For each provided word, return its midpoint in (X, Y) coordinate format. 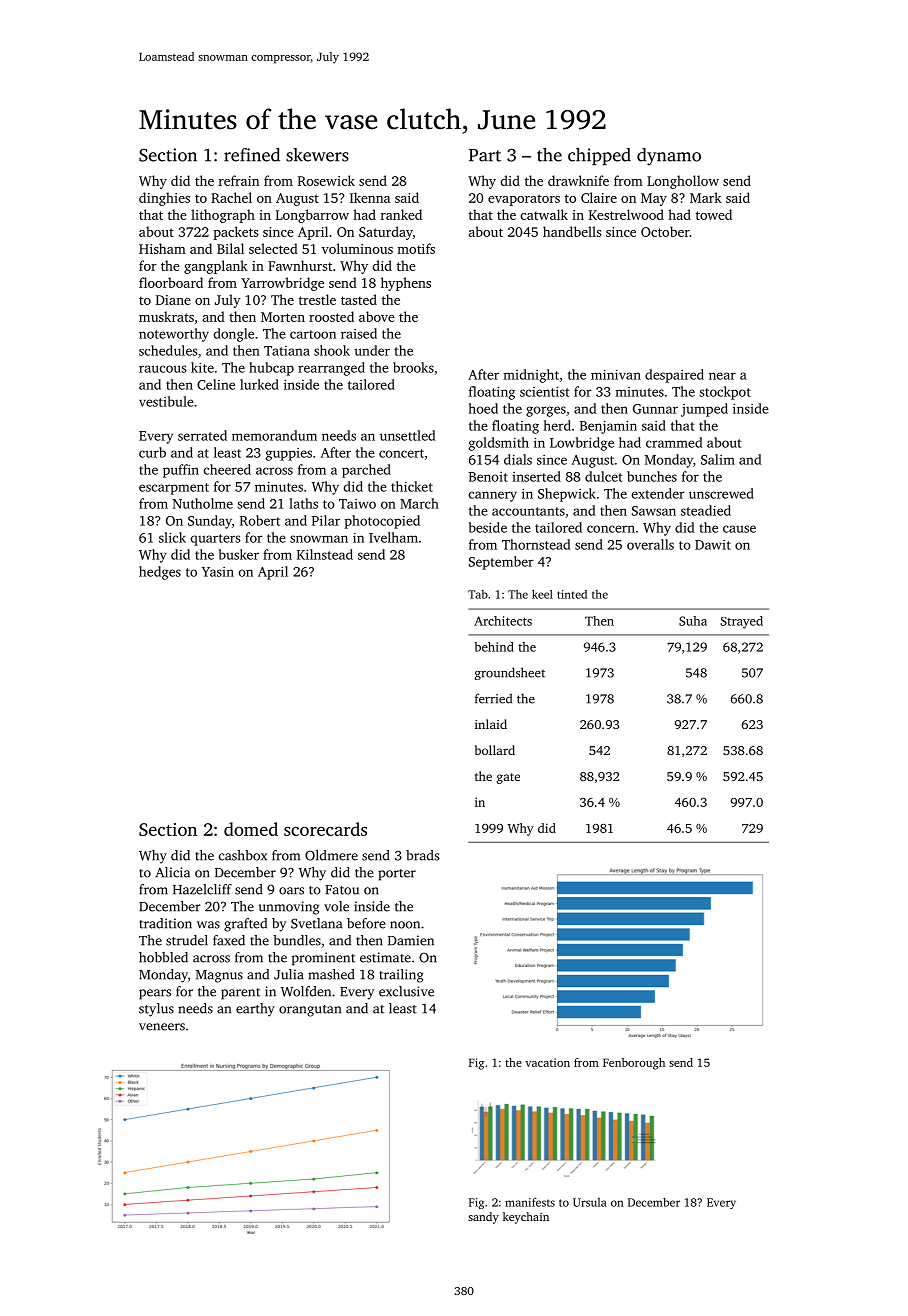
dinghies (164, 199)
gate (508, 778)
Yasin (218, 572)
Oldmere (331, 855)
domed (251, 829)
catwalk (544, 214)
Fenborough (634, 1064)
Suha (693, 621)
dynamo (669, 157)
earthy (255, 1010)
